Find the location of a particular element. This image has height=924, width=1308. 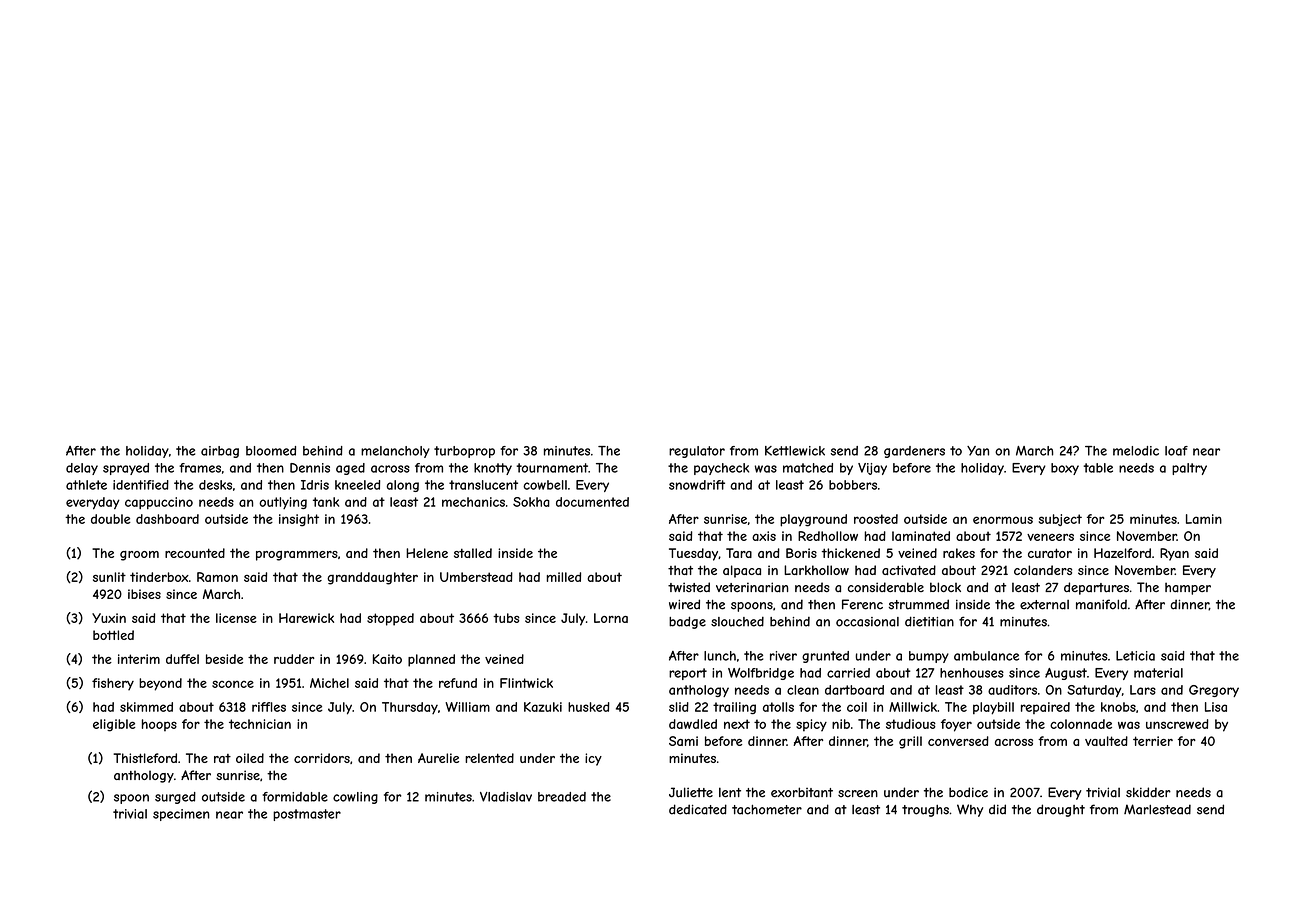

Michel is located at coordinates (329, 683).
